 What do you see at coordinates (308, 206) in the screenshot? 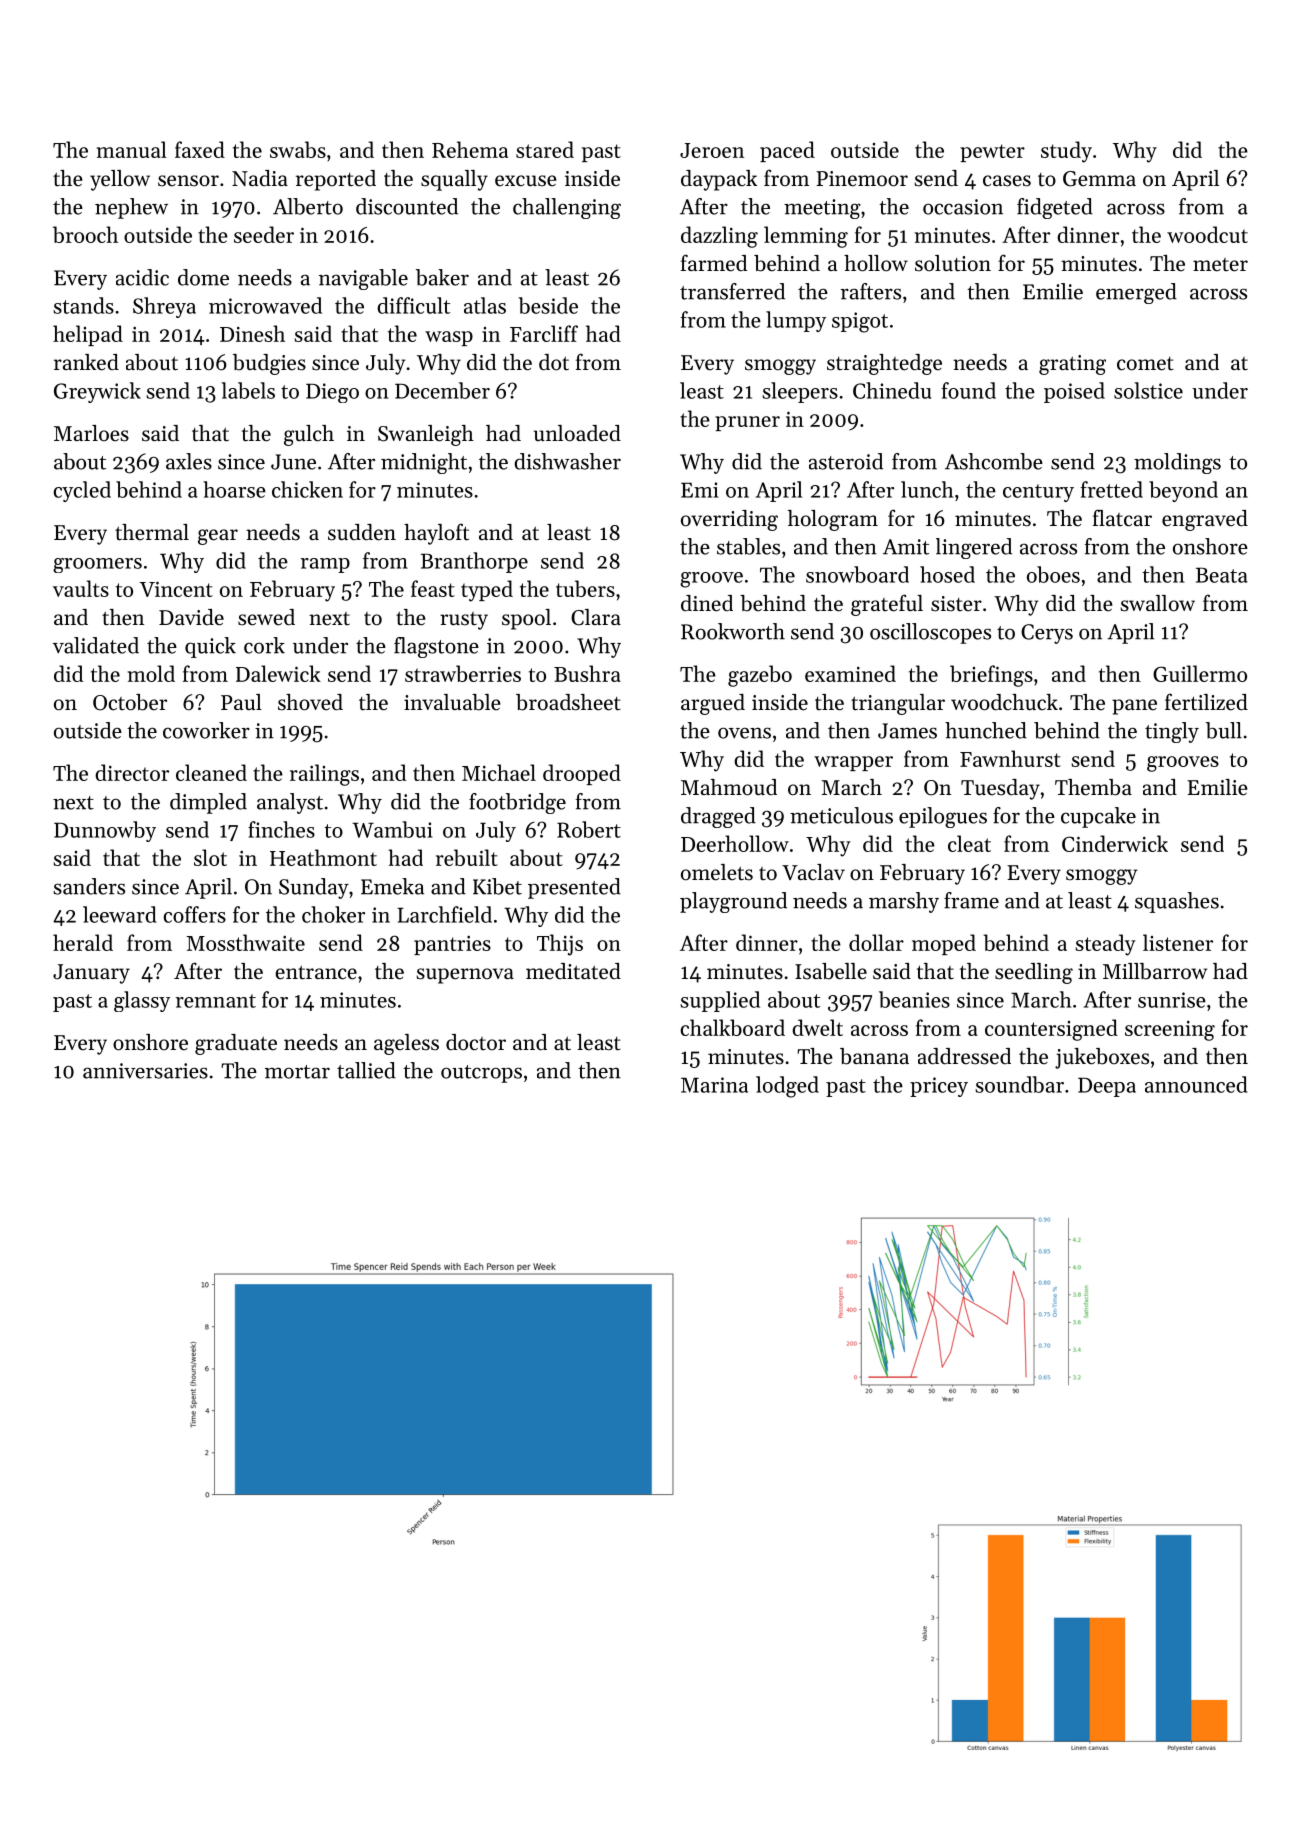
I see `Alberto` at bounding box center [308, 206].
